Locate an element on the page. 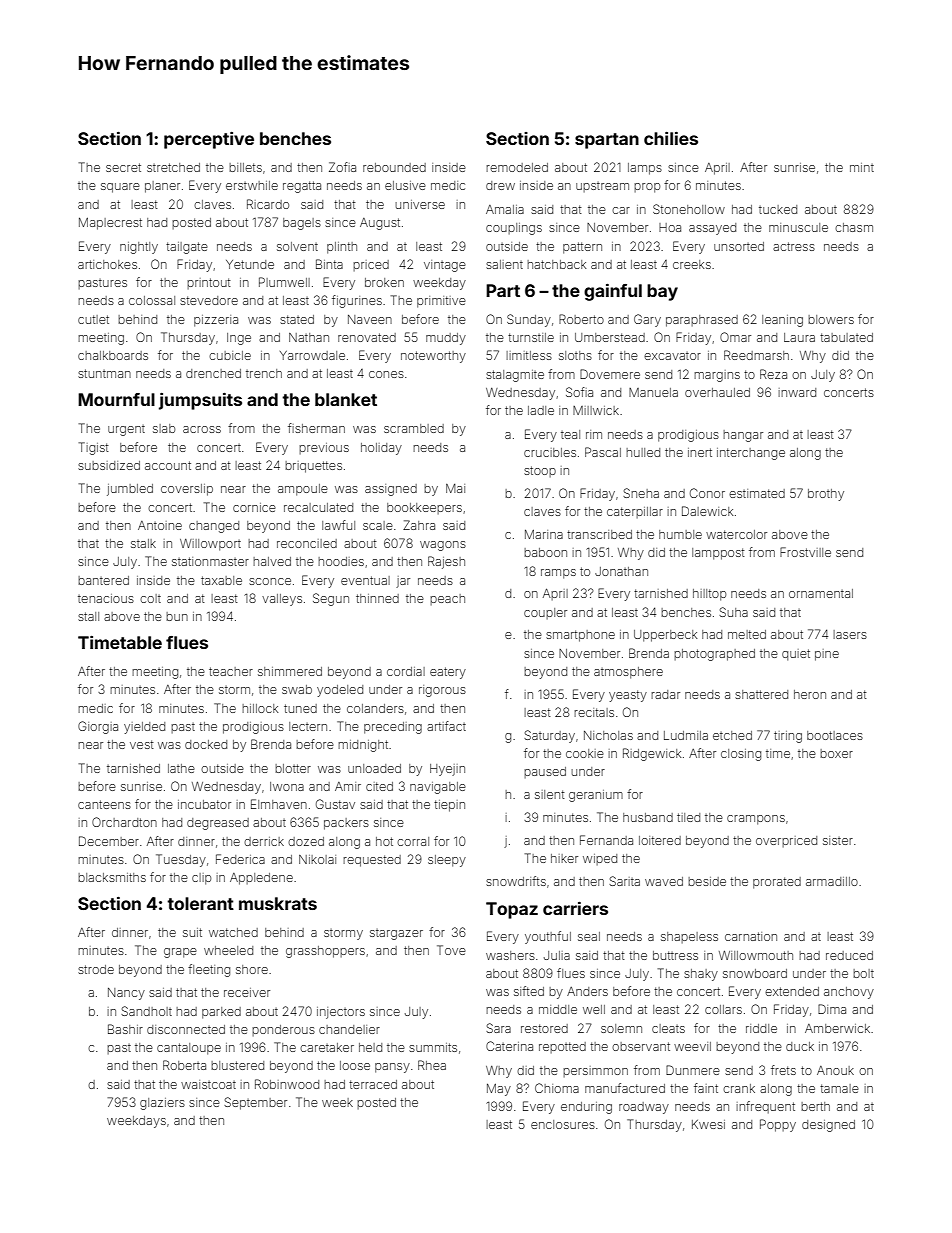 The image size is (952, 1233). Willowmouth is located at coordinates (756, 955).
